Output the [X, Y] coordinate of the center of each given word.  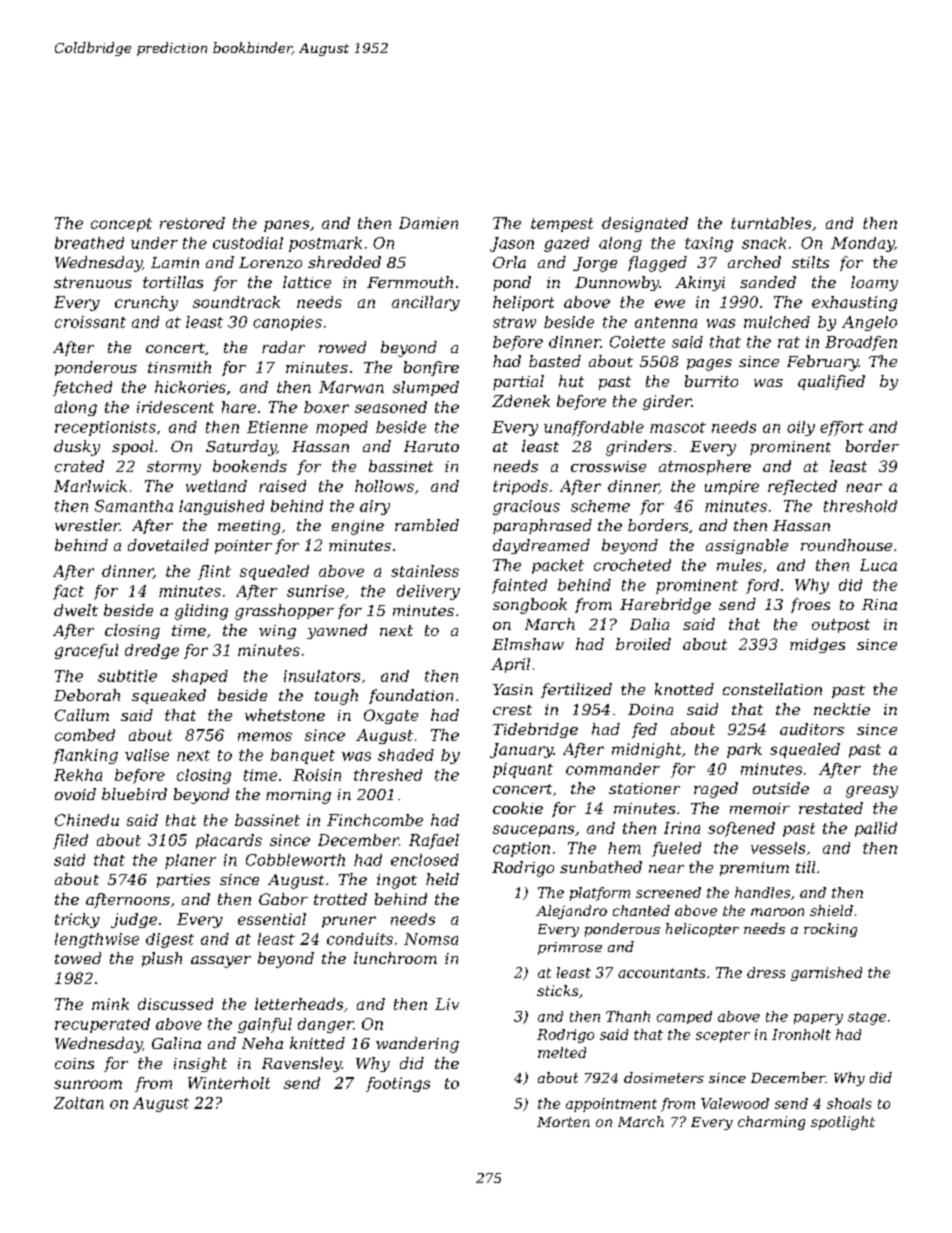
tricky [77, 920]
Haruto [431, 446]
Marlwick [90, 486]
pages [709, 365]
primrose [570, 948]
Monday [862, 244]
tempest [562, 225]
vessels [778, 848]
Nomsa [431, 939]
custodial [248, 243]
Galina [176, 1043]
